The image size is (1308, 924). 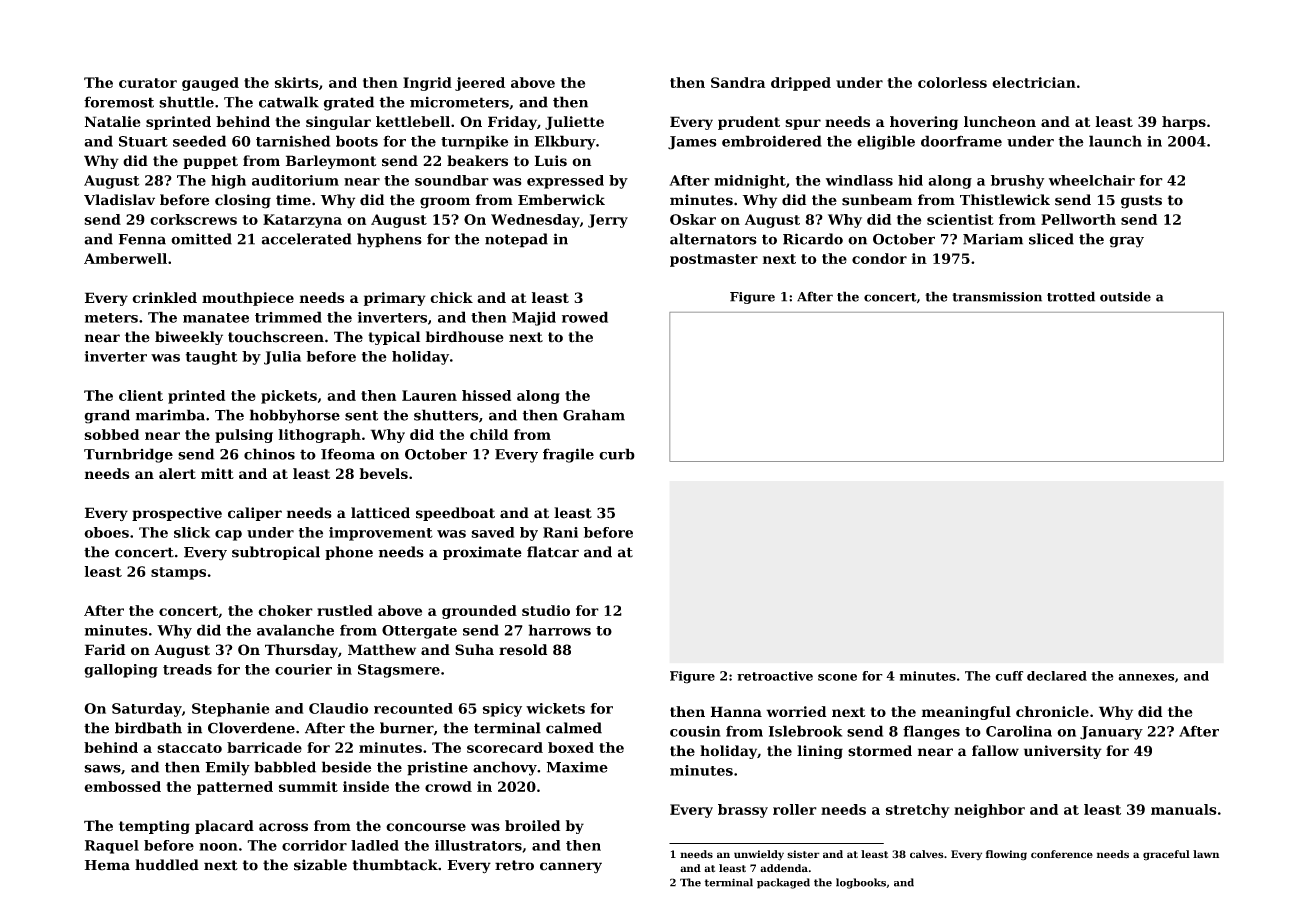 What do you see at coordinates (308, 786) in the screenshot?
I see `summit` at bounding box center [308, 786].
